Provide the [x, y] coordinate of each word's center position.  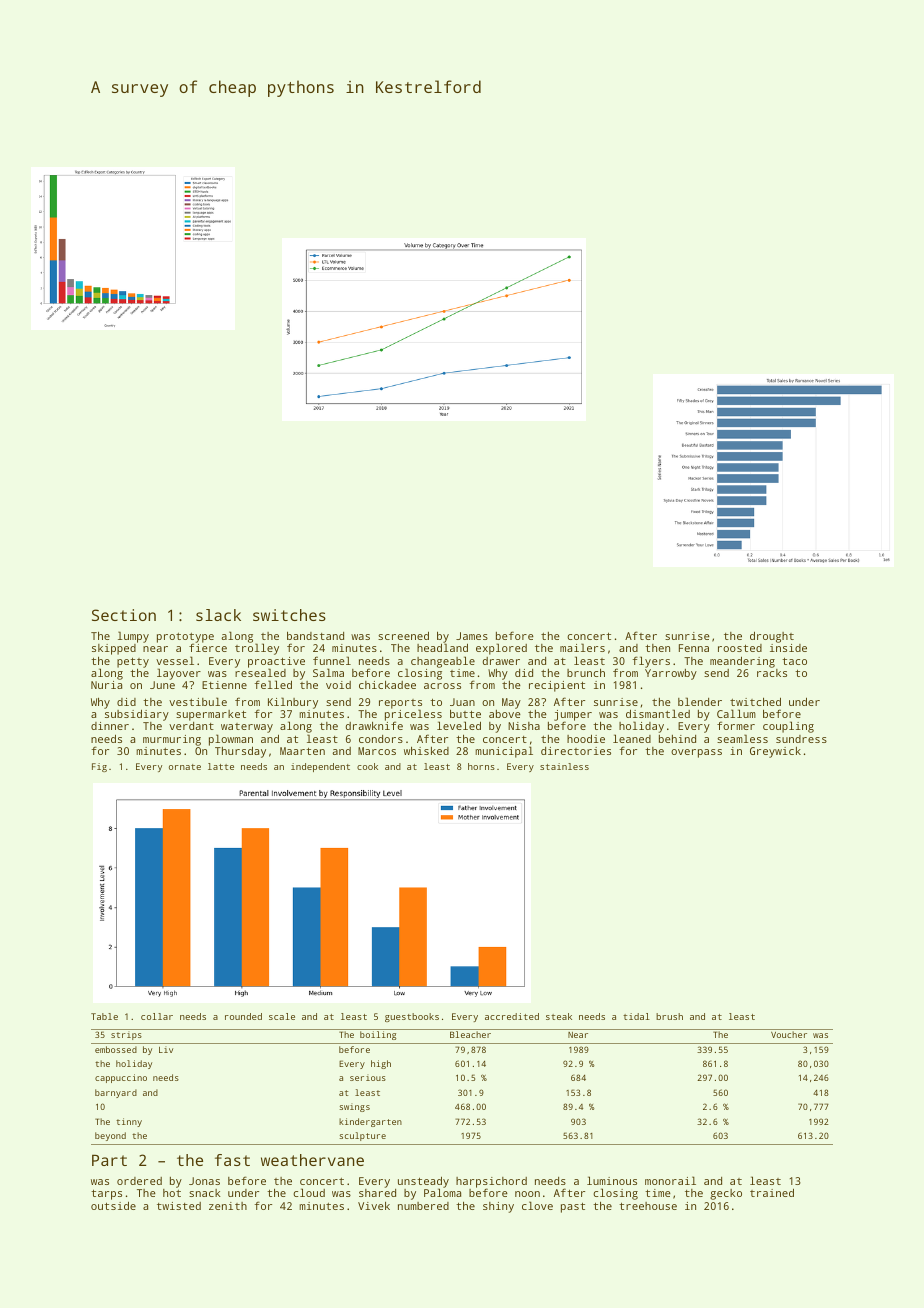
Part [109, 1160]
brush [669, 1016]
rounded [243, 1016]
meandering [742, 662]
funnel [332, 660]
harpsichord [491, 1183]
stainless [564, 766]
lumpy [133, 637]
